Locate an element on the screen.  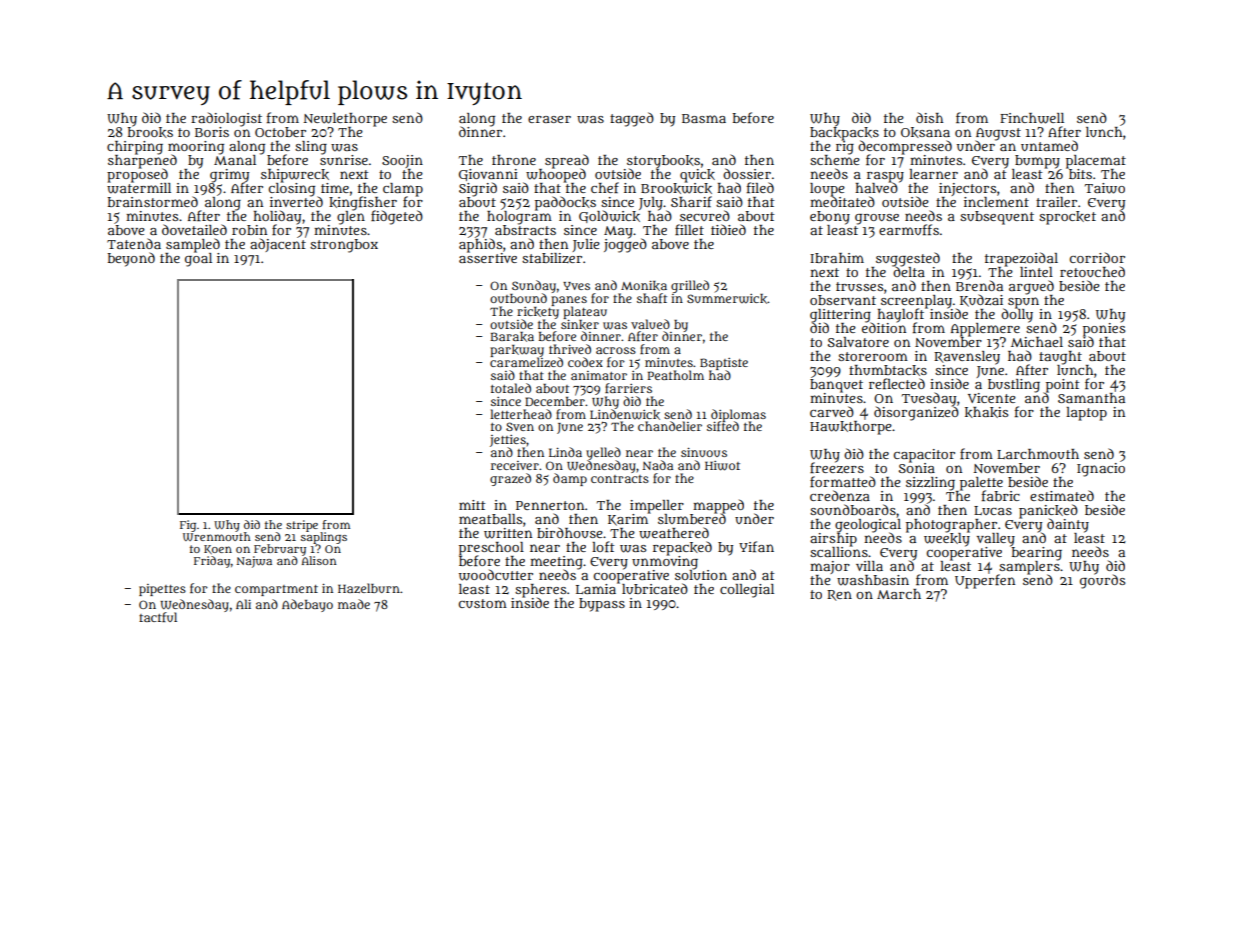
Koen is located at coordinates (218, 549).
